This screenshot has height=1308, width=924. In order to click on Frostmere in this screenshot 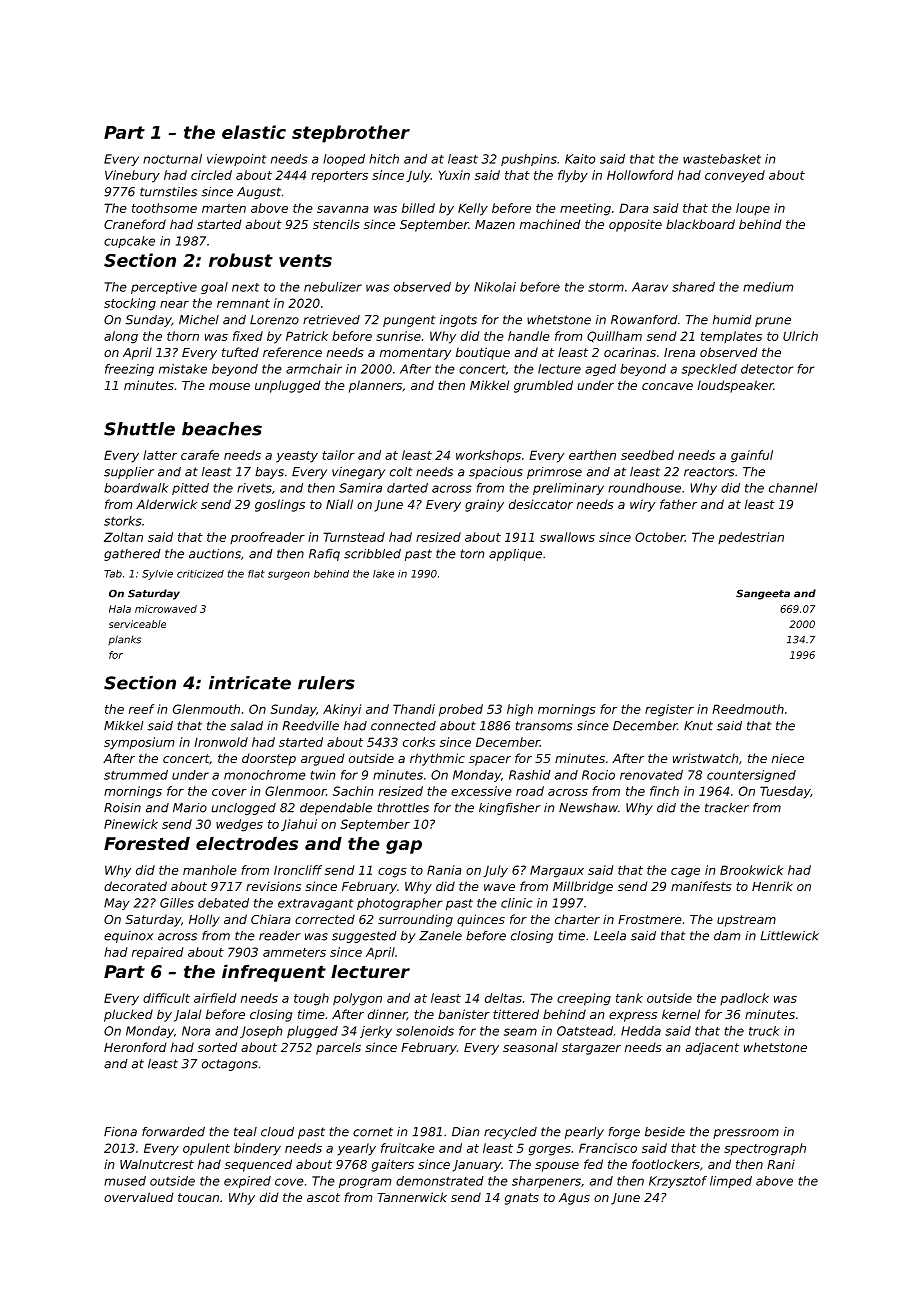, I will do `click(650, 919)`.
